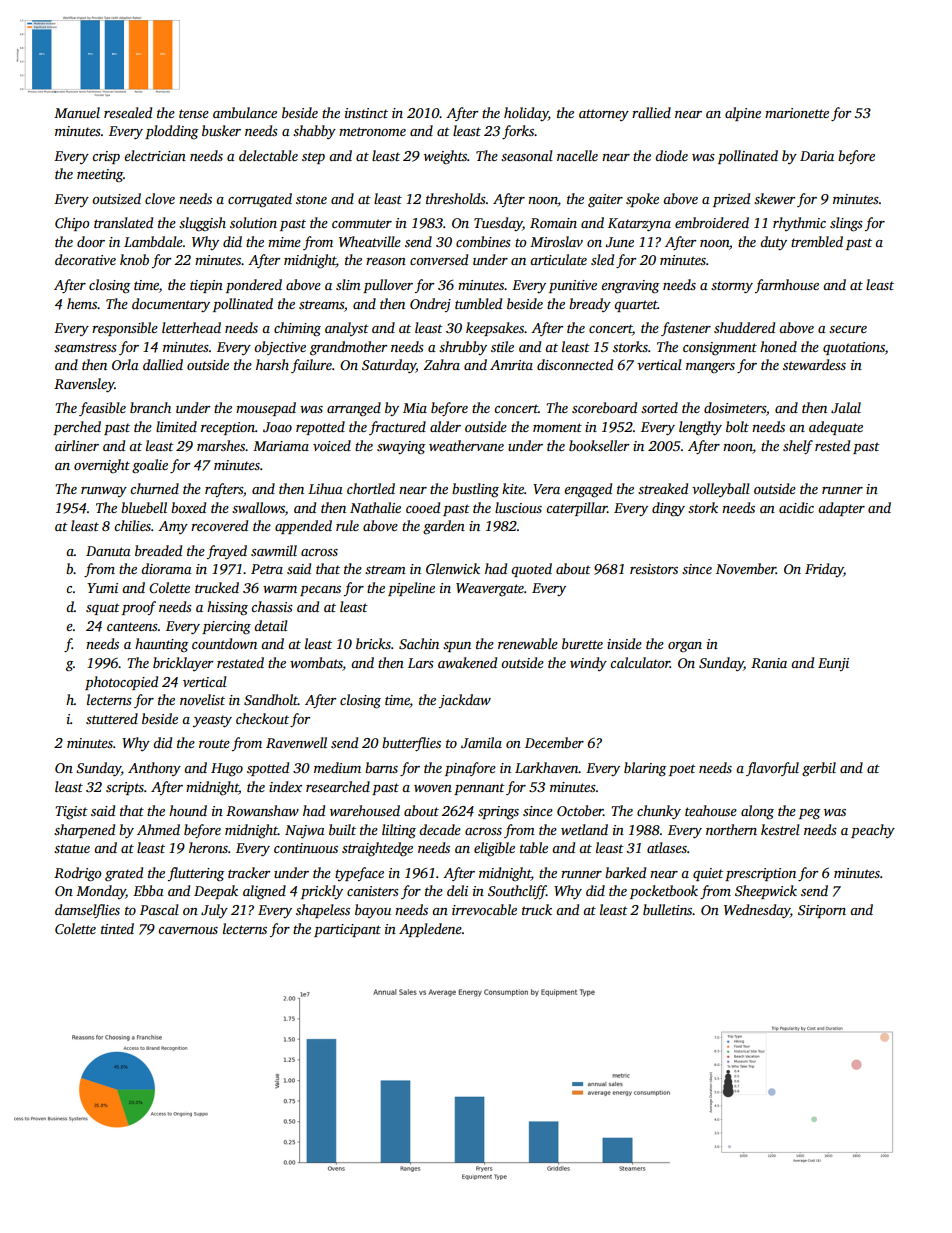  Describe the element at coordinates (651, 112) in the image. I see `rallied` at that location.
